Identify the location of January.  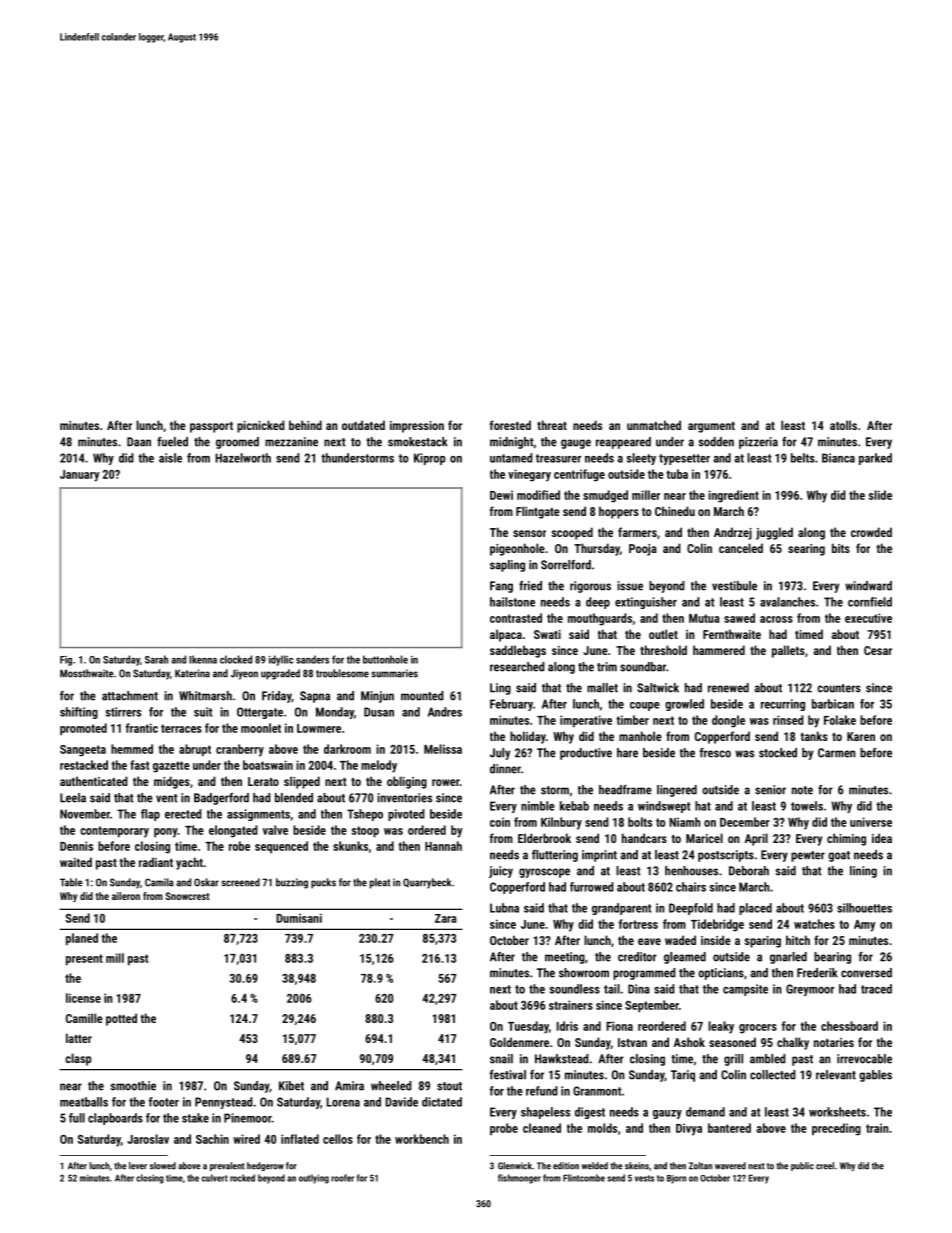
(80, 476).
